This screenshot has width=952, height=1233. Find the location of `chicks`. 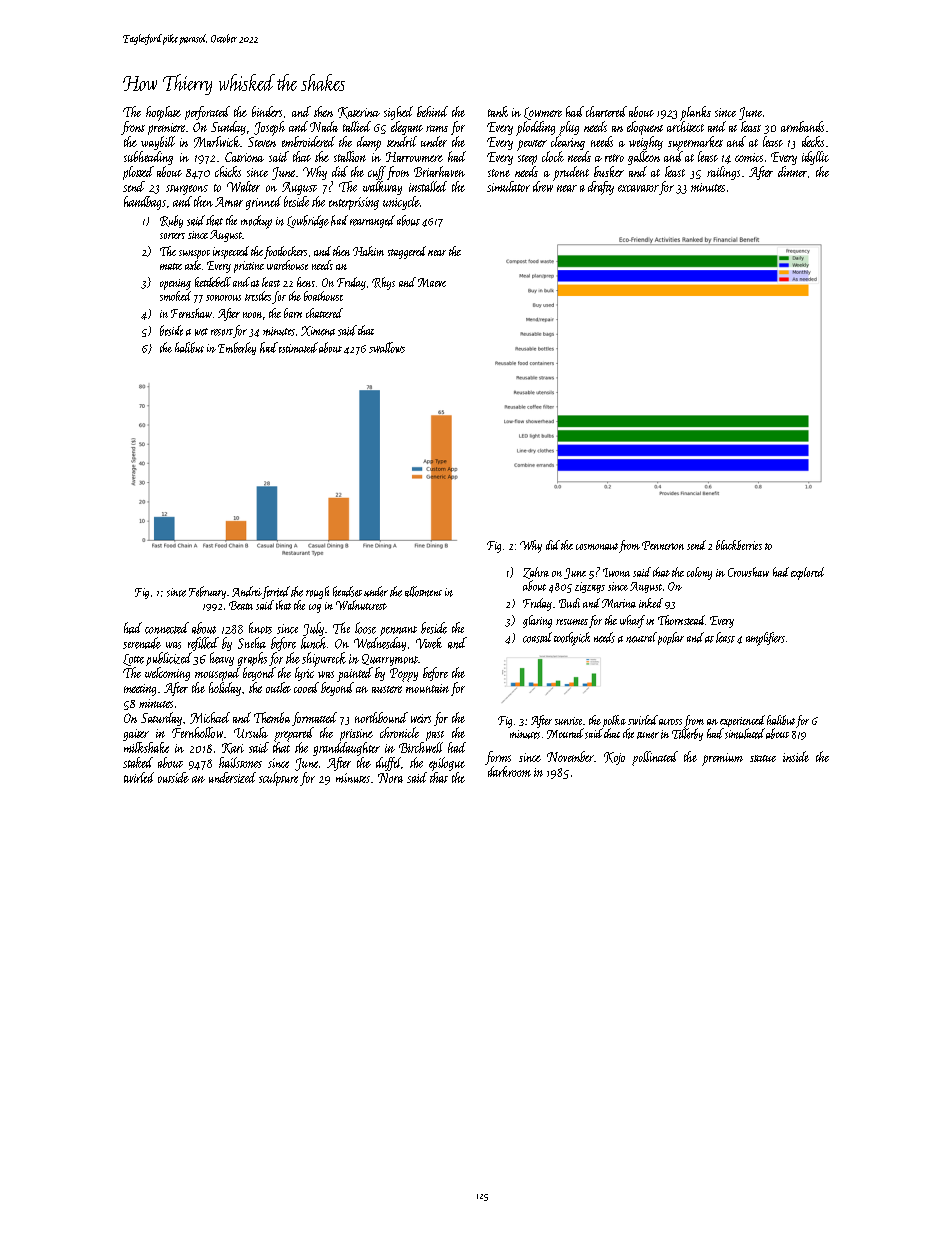

chicks is located at coordinates (228, 171).
